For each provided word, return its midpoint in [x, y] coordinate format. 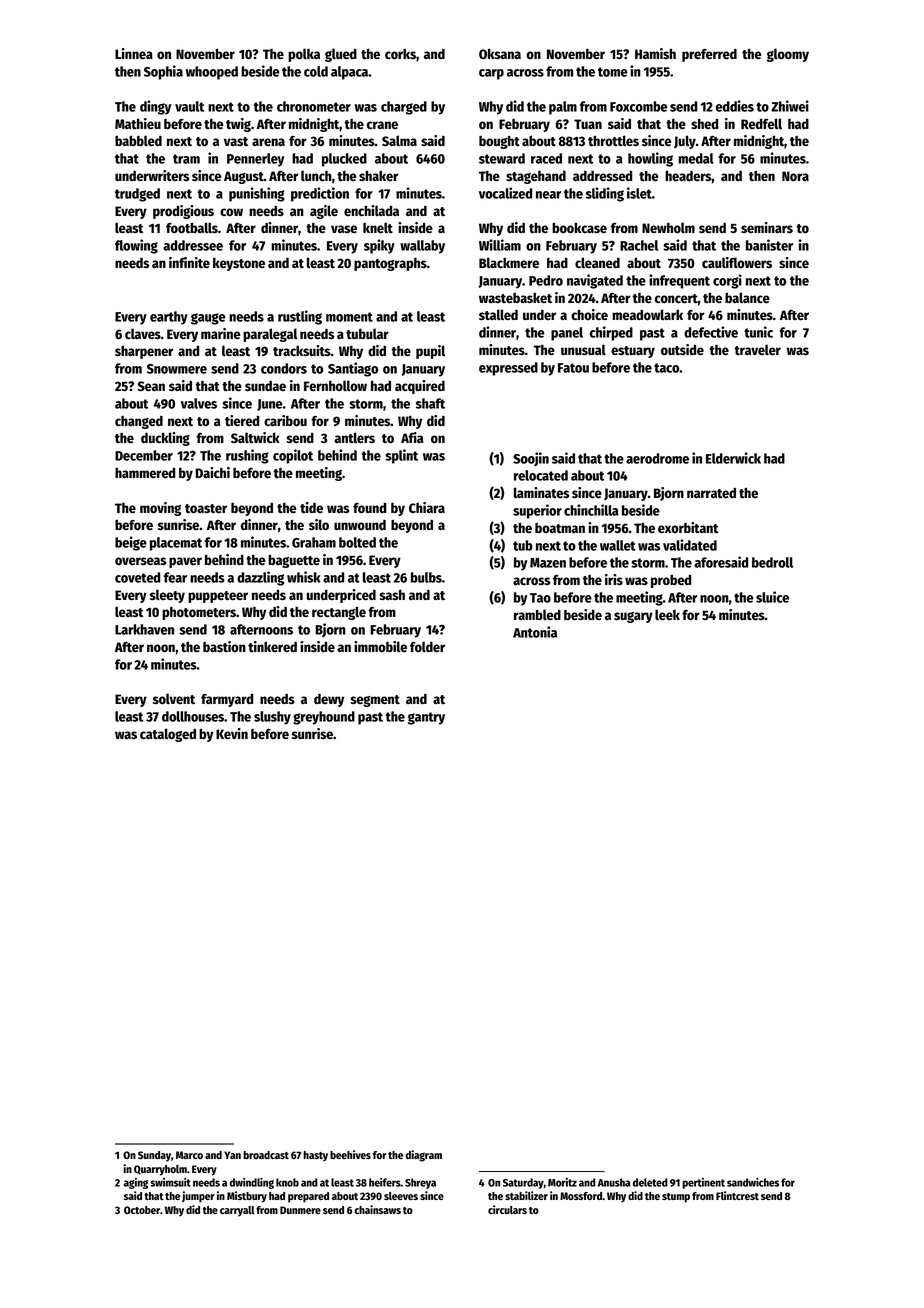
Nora [795, 176]
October [142, 1210]
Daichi [212, 472]
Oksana [500, 53]
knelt [378, 227]
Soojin [531, 459]
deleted [650, 1182]
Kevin [232, 733]
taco [666, 368]
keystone [239, 264]
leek [667, 614]
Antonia [535, 632]
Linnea [134, 53]
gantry [426, 718]
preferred [709, 55]
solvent [174, 698]
